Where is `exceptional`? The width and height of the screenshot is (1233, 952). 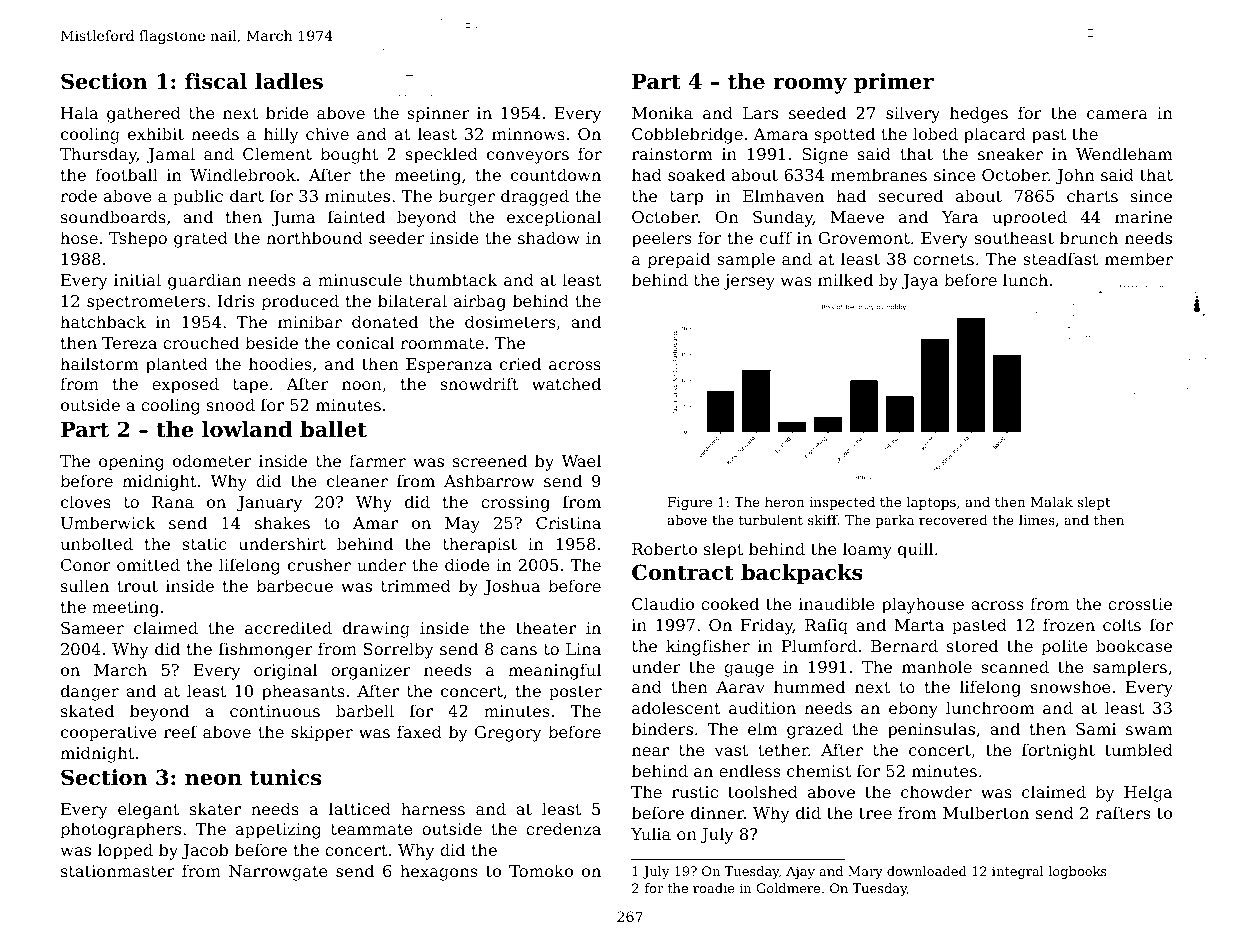 exceptional is located at coordinates (554, 218).
